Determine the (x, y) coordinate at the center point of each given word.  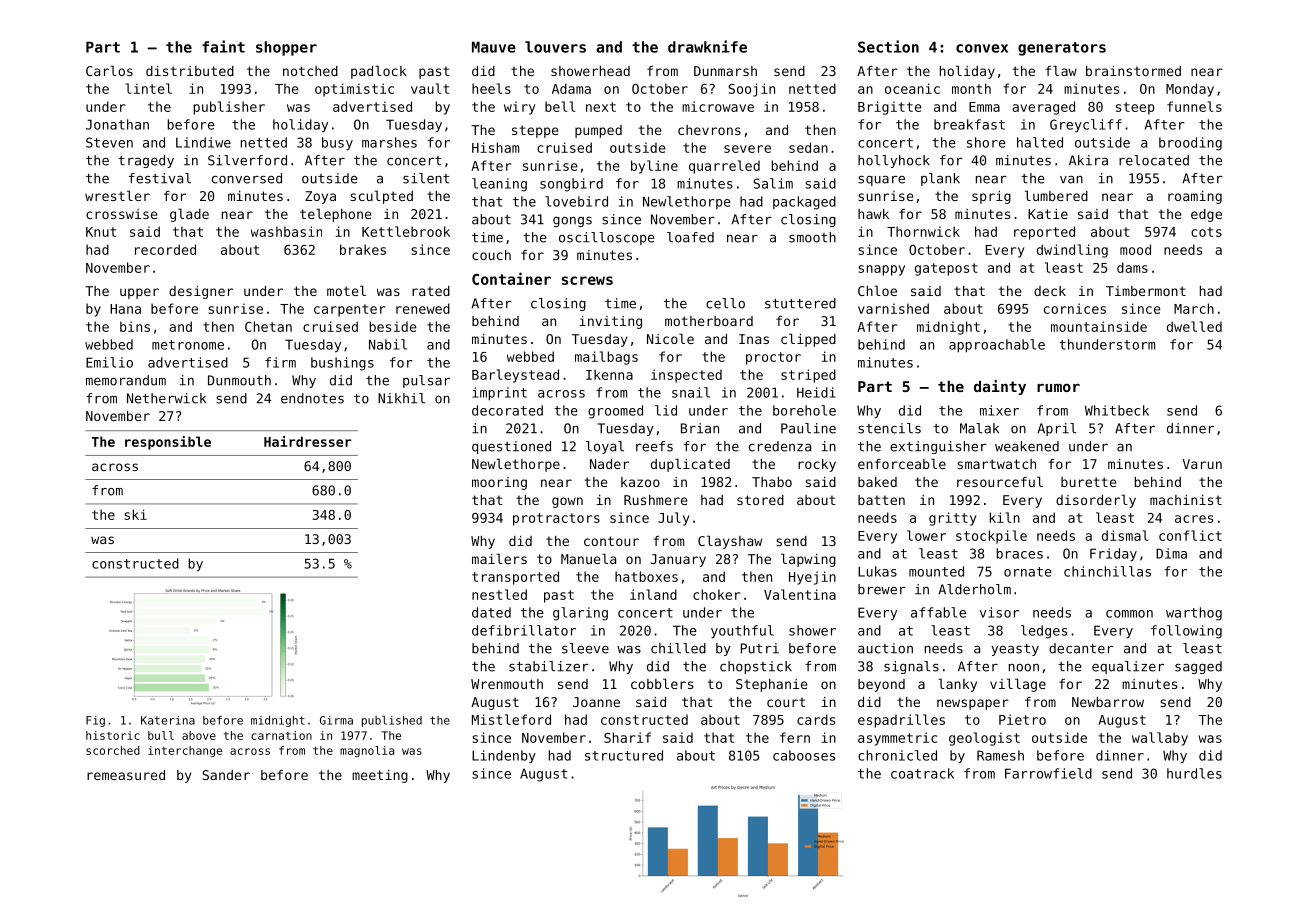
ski (135, 514)
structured (624, 755)
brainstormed (1133, 71)
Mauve (494, 47)
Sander (226, 775)
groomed (615, 412)
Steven (109, 142)
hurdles (1194, 773)
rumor (1058, 387)
